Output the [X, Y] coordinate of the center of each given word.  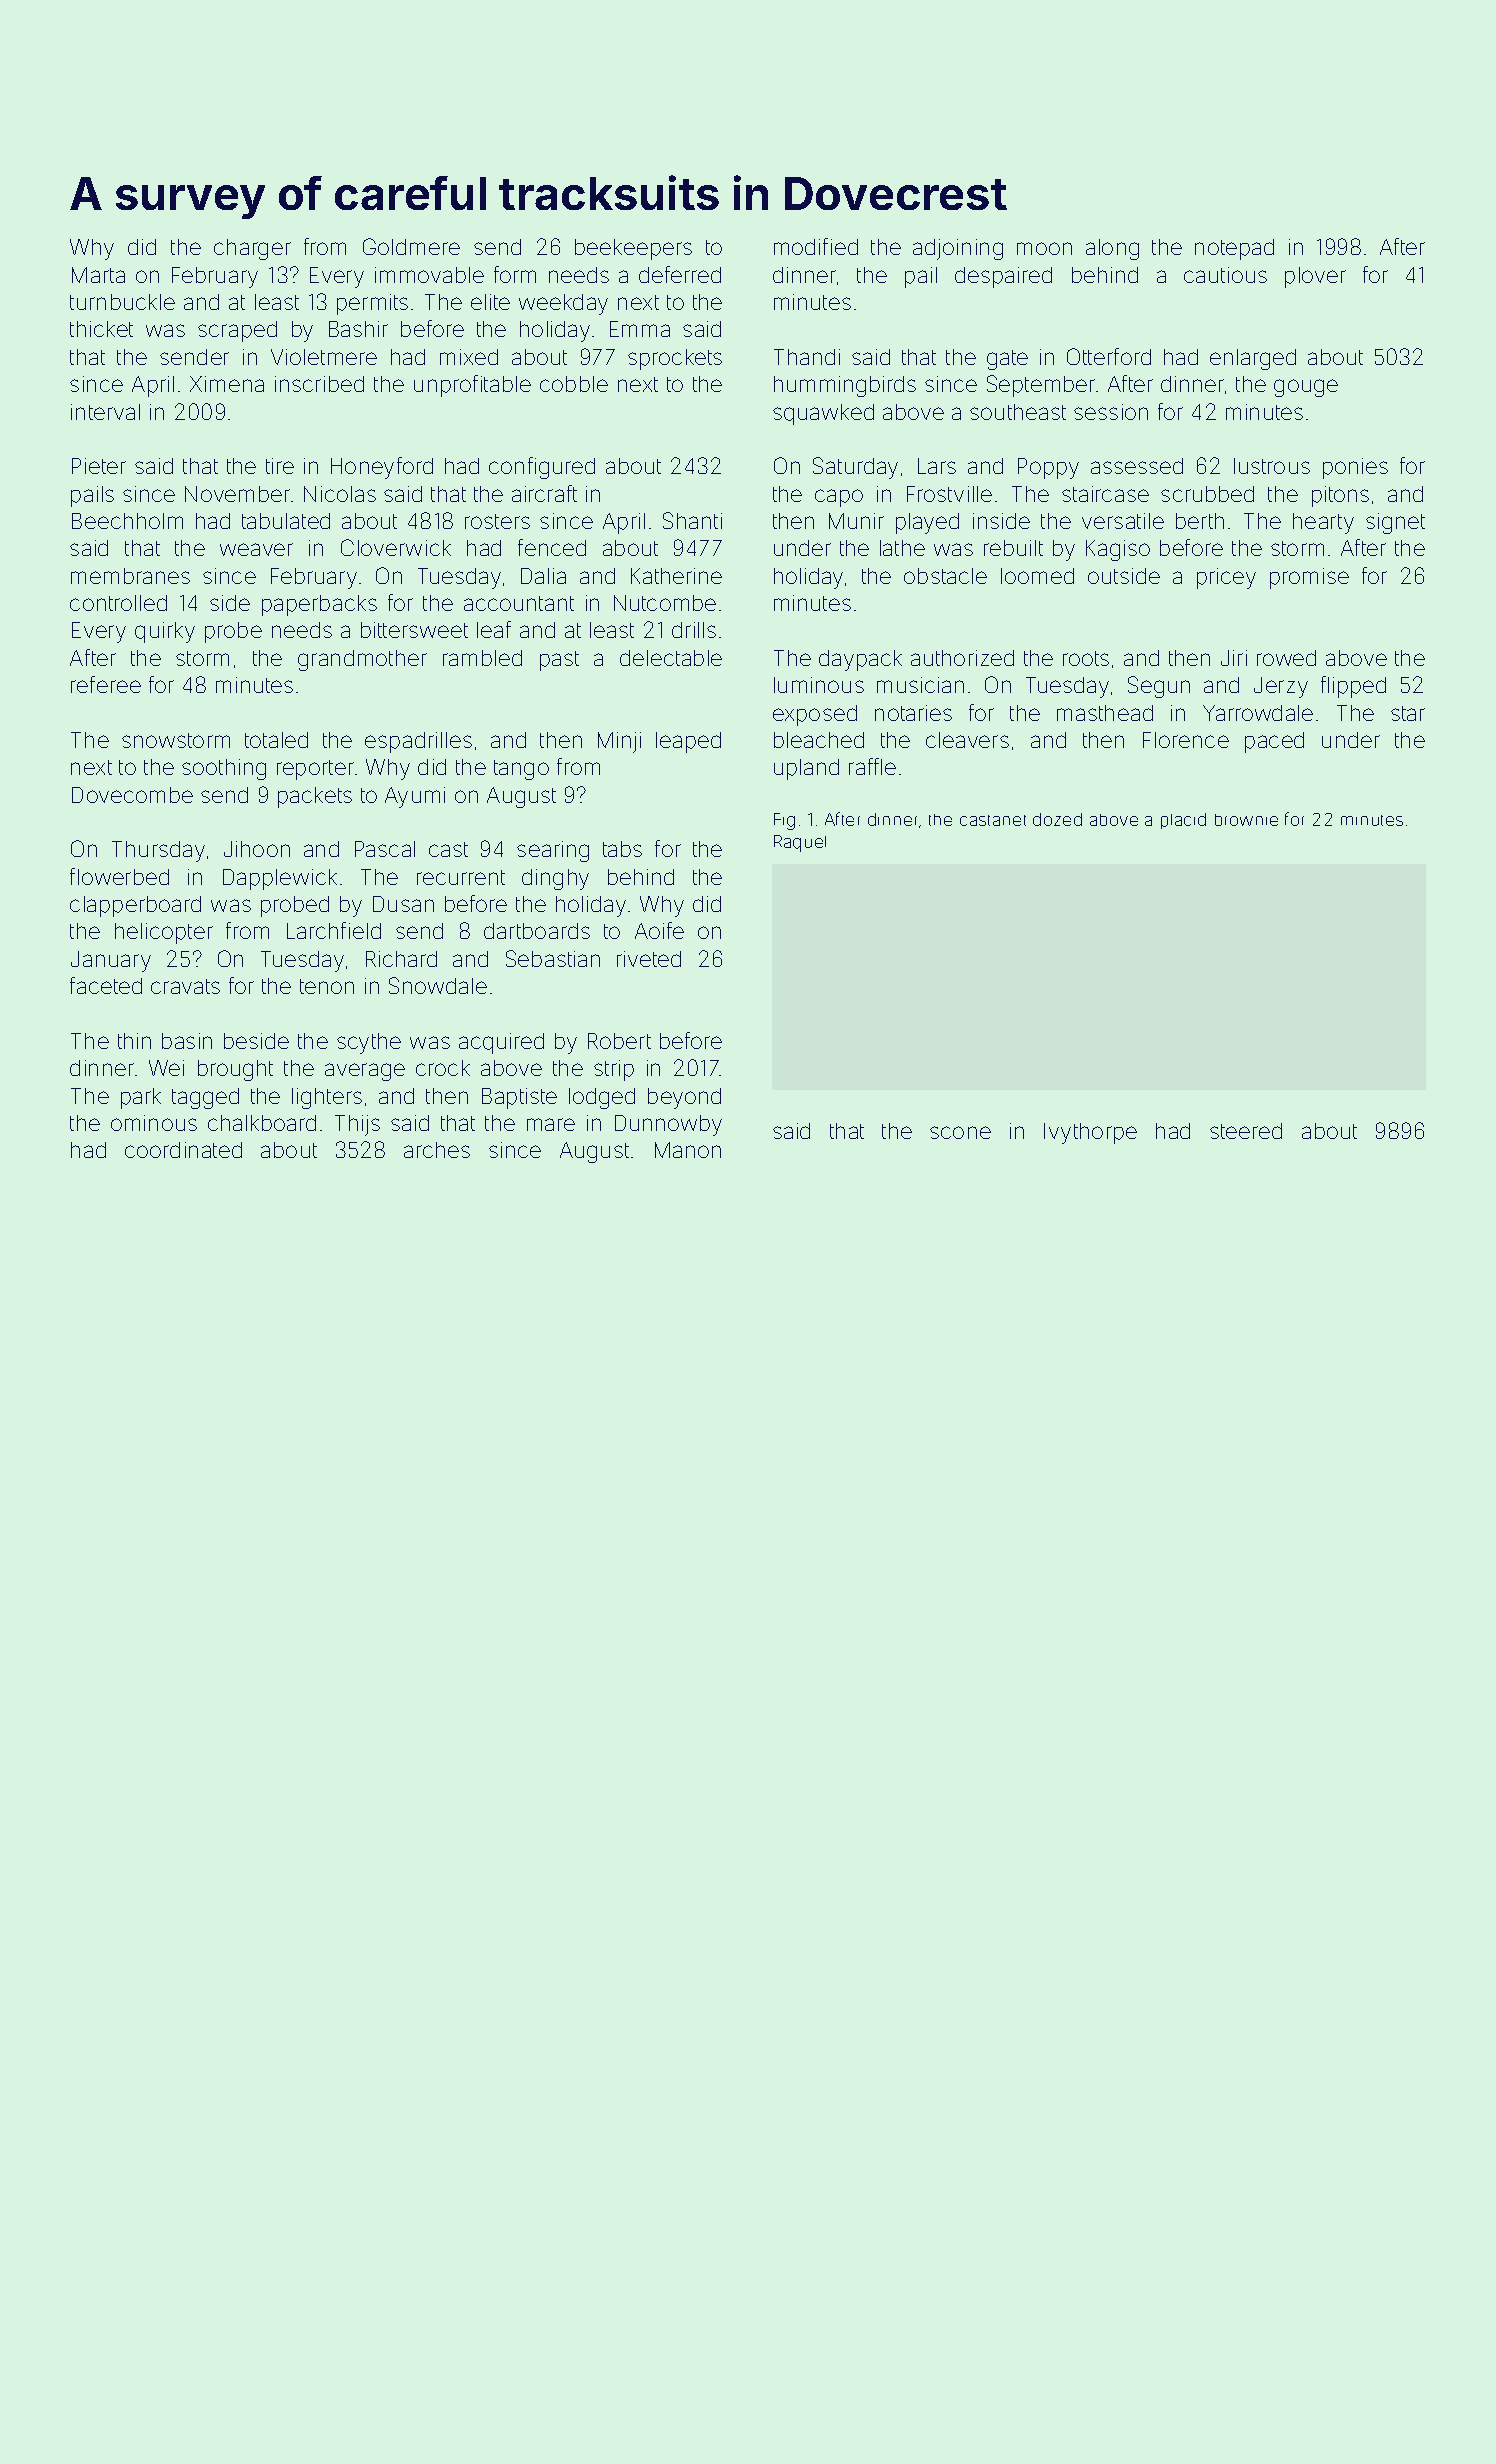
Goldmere [411, 246]
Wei [166, 1068]
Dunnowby [668, 1125]
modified [816, 246]
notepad [1234, 249]
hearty [1323, 523]
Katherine [676, 576]
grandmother [362, 660]
